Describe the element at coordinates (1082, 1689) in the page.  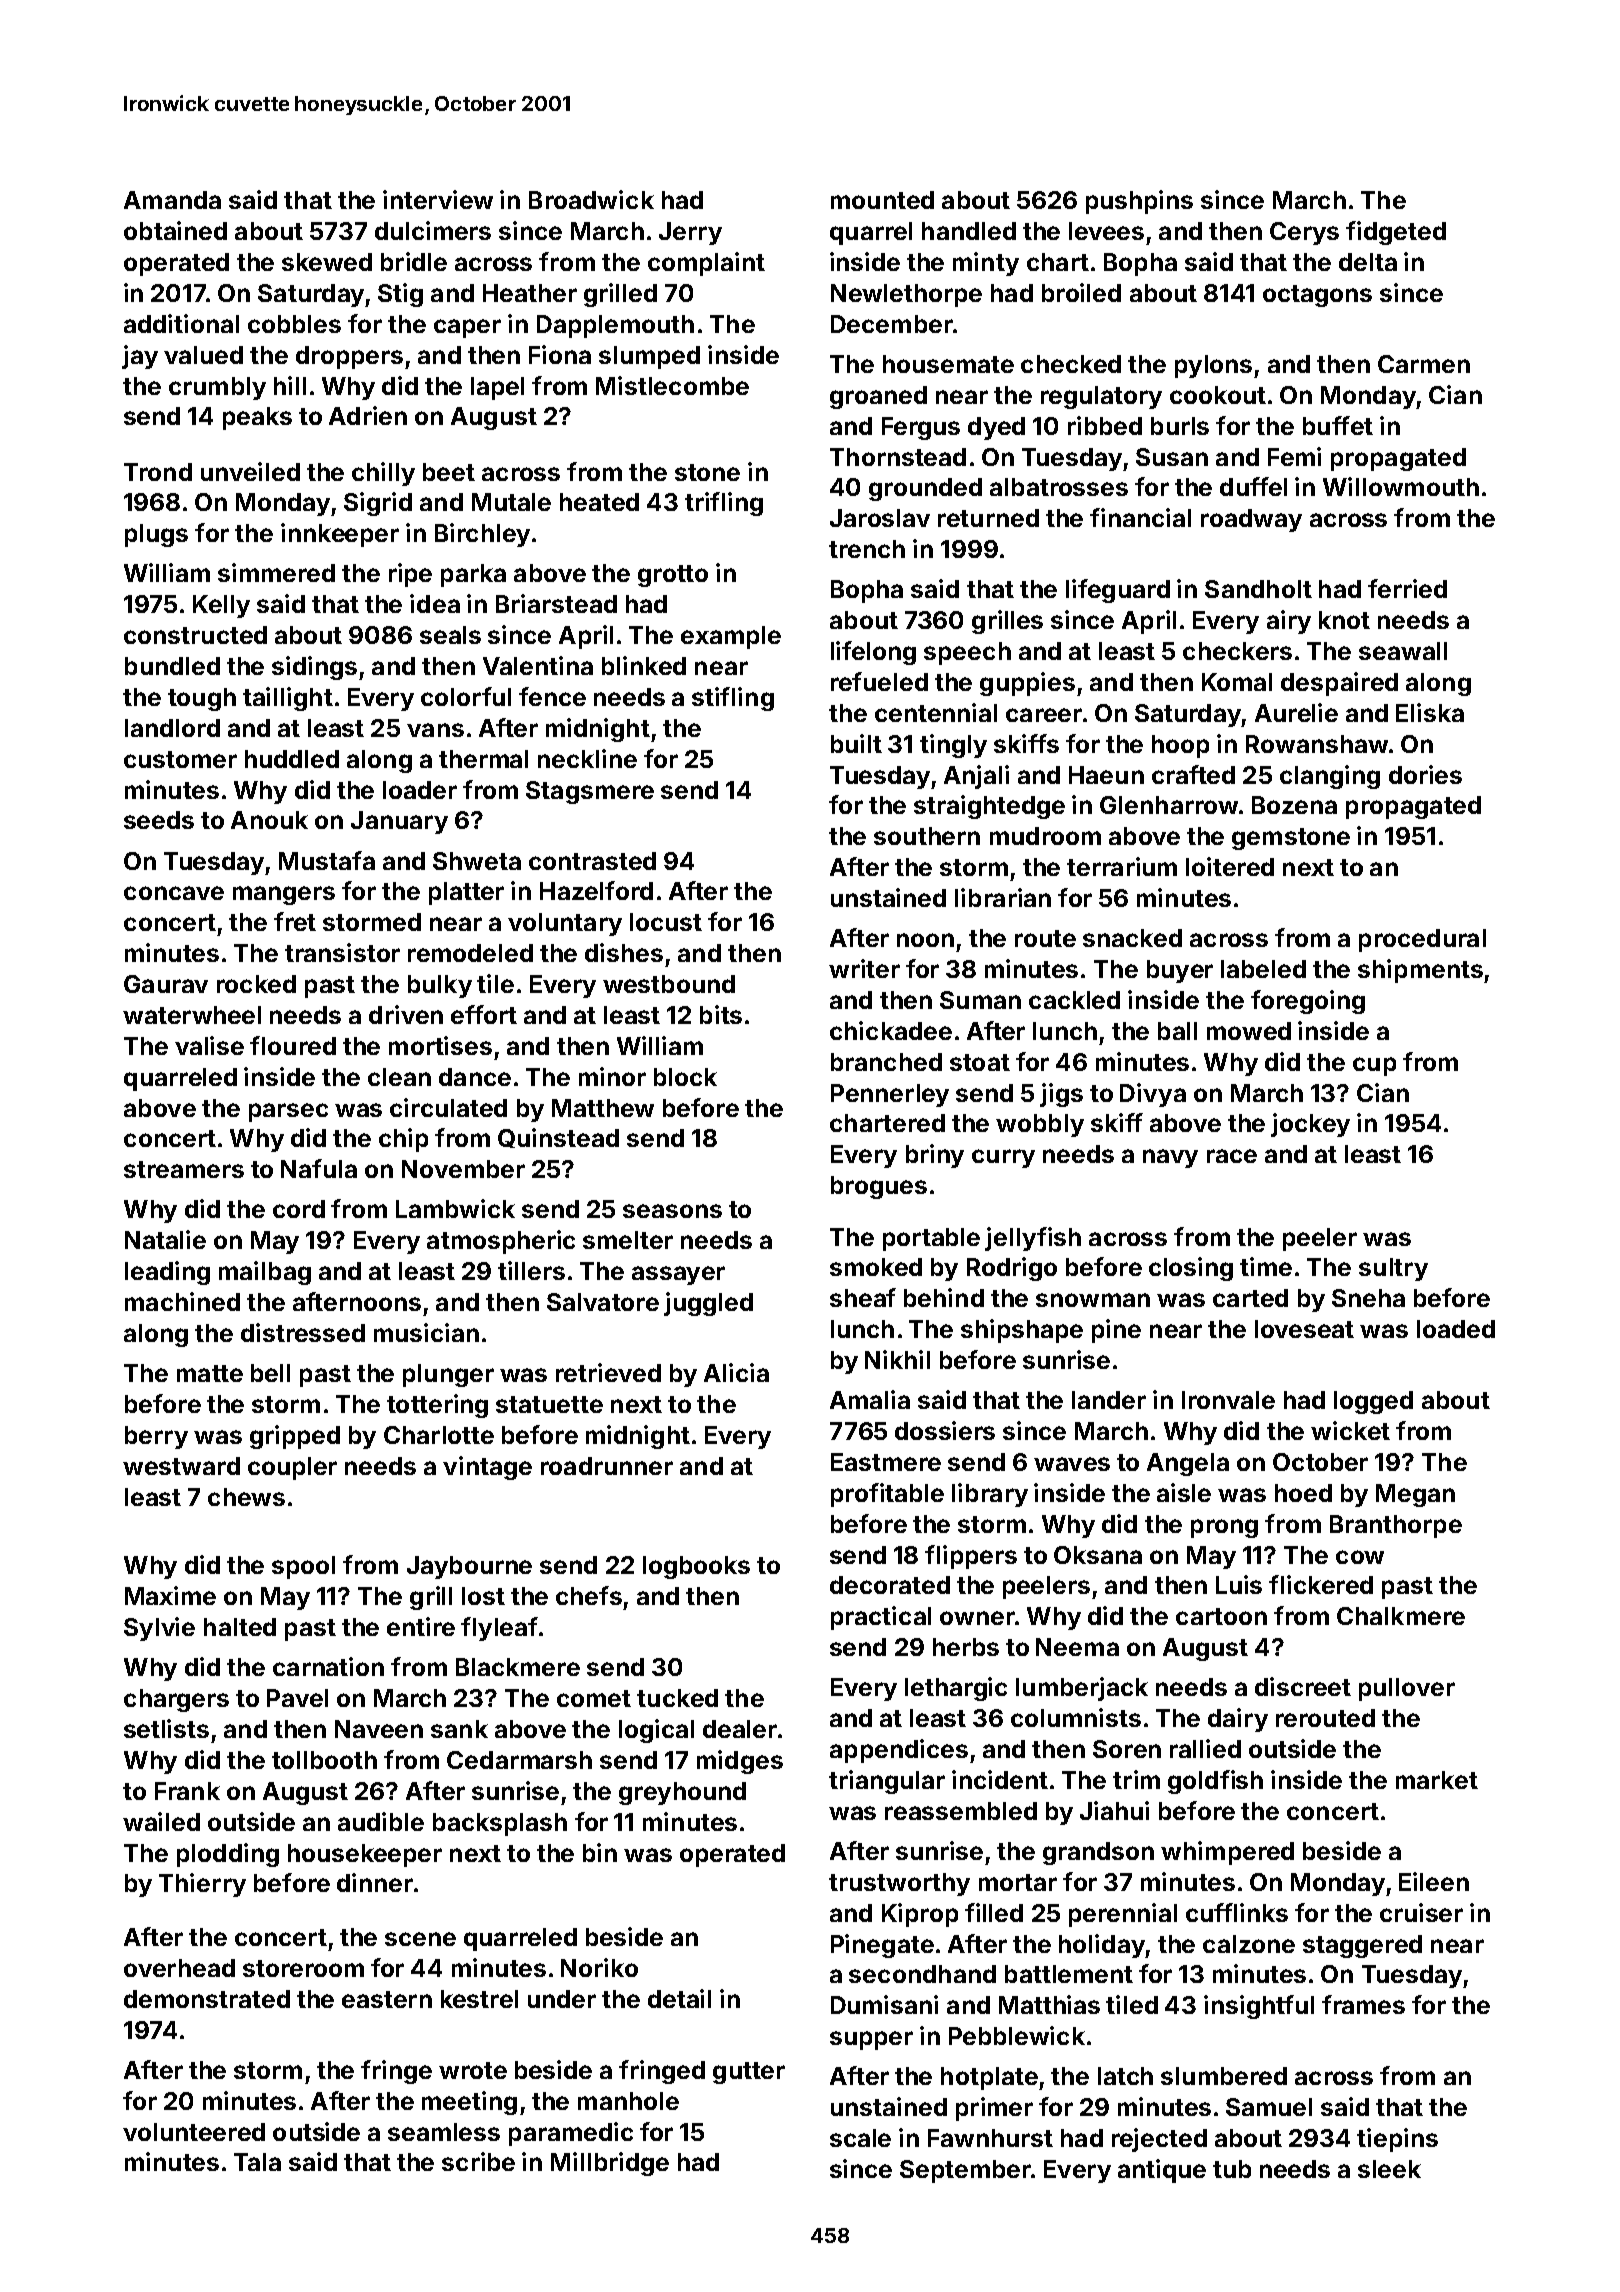
I see `lumberjack` at that location.
